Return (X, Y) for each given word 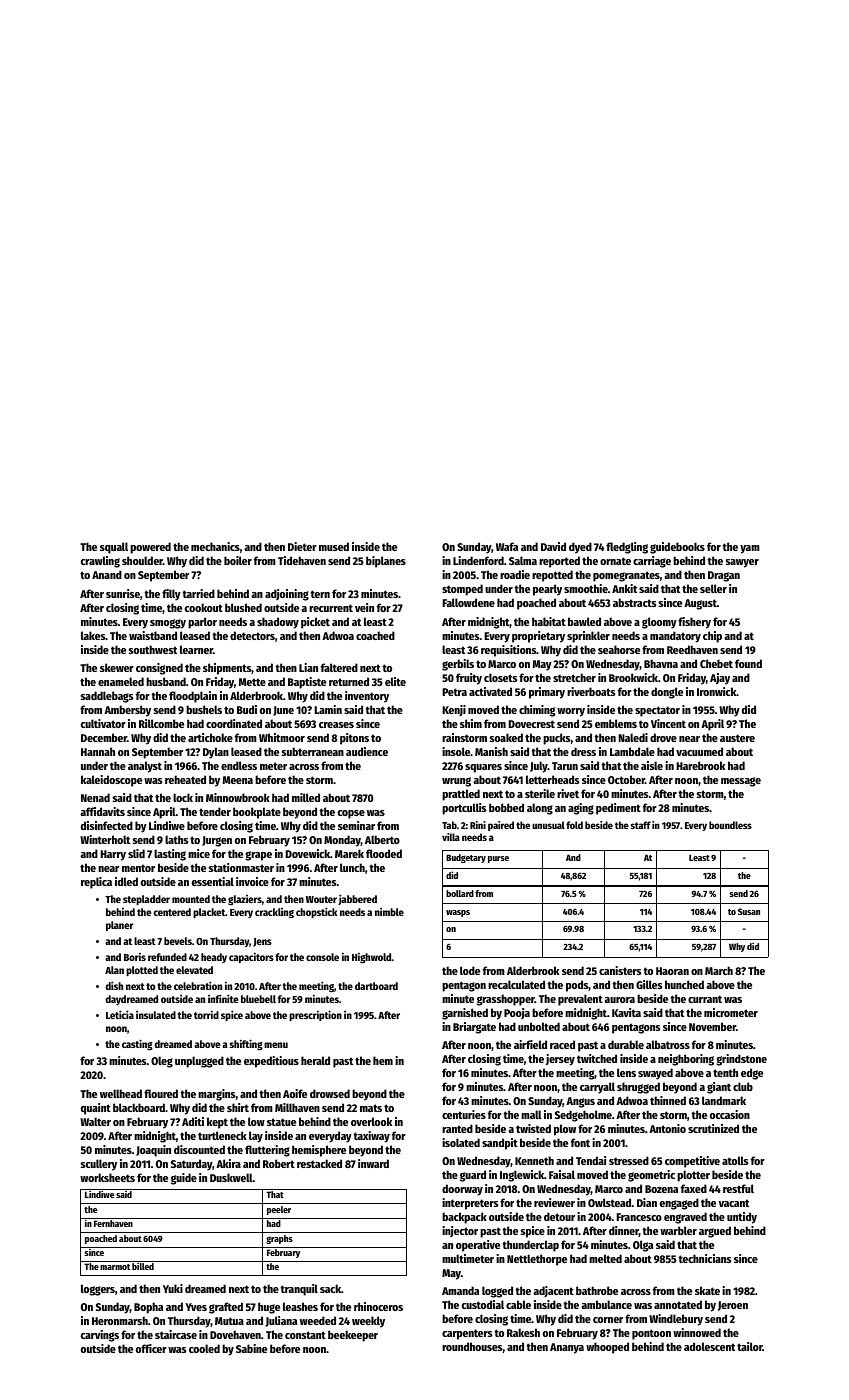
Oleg (162, 1062)
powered (150, 548)
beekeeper (353, 1336)
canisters (620, 970)
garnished (465, 1014)
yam (750, 549)
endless (239, 765)
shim (471, 723)
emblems (616, 723)
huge (269, 1308)
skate (707, 1290)
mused (334, 546)
